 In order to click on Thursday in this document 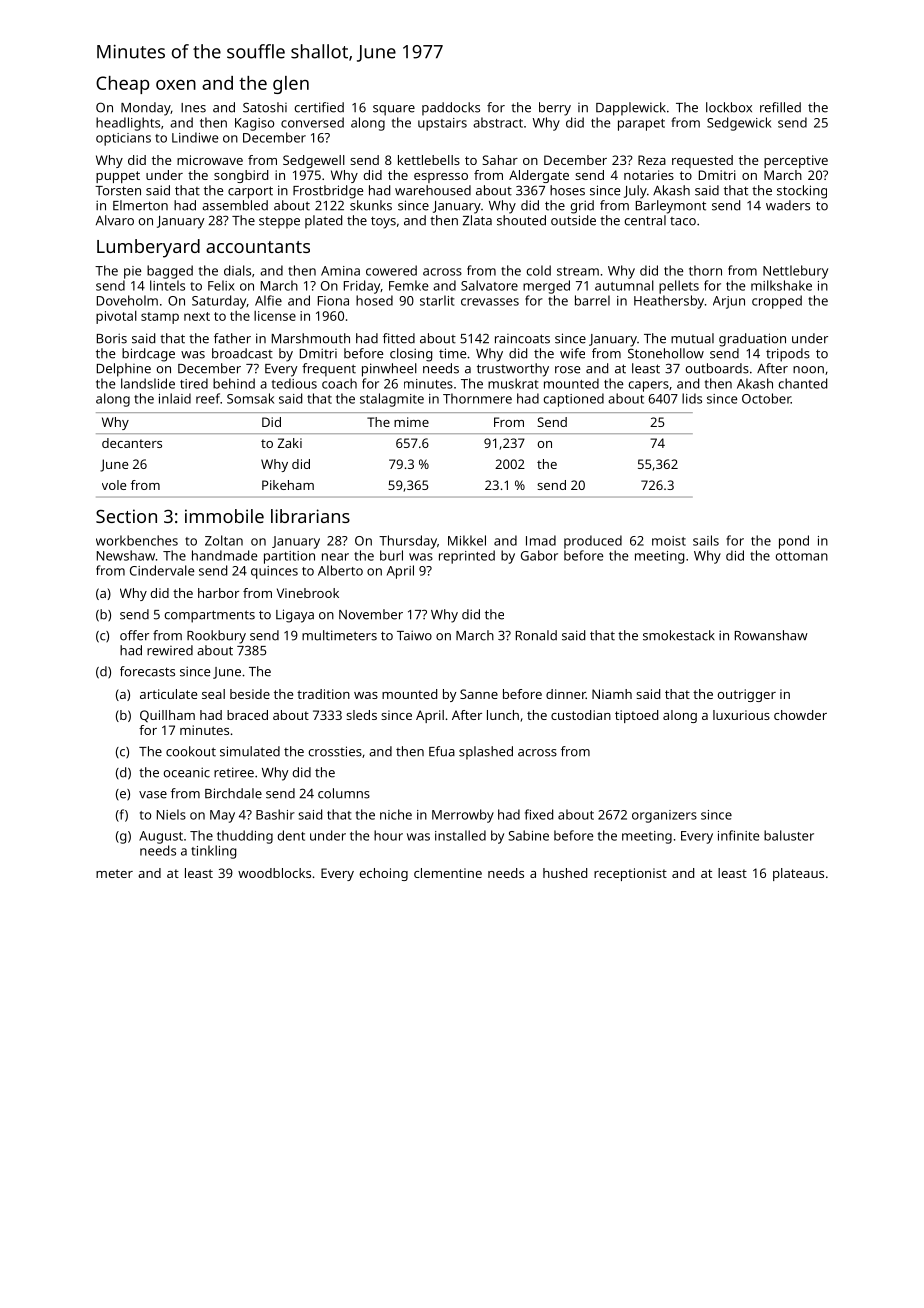, I will do `click(408, 542)`.
